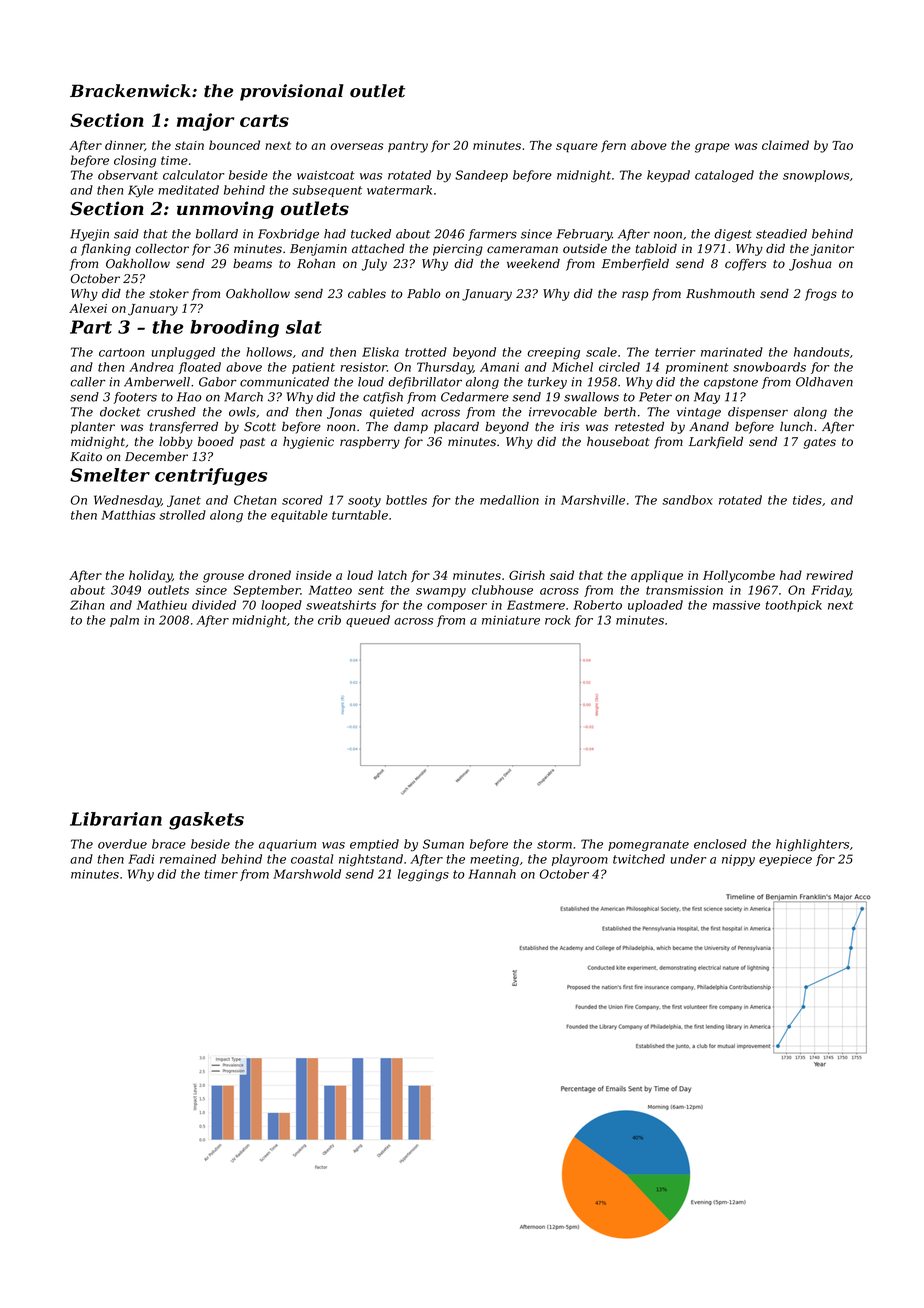  Describe the element at coordinates (189, 145) in the page. I see `stain` at that location.
